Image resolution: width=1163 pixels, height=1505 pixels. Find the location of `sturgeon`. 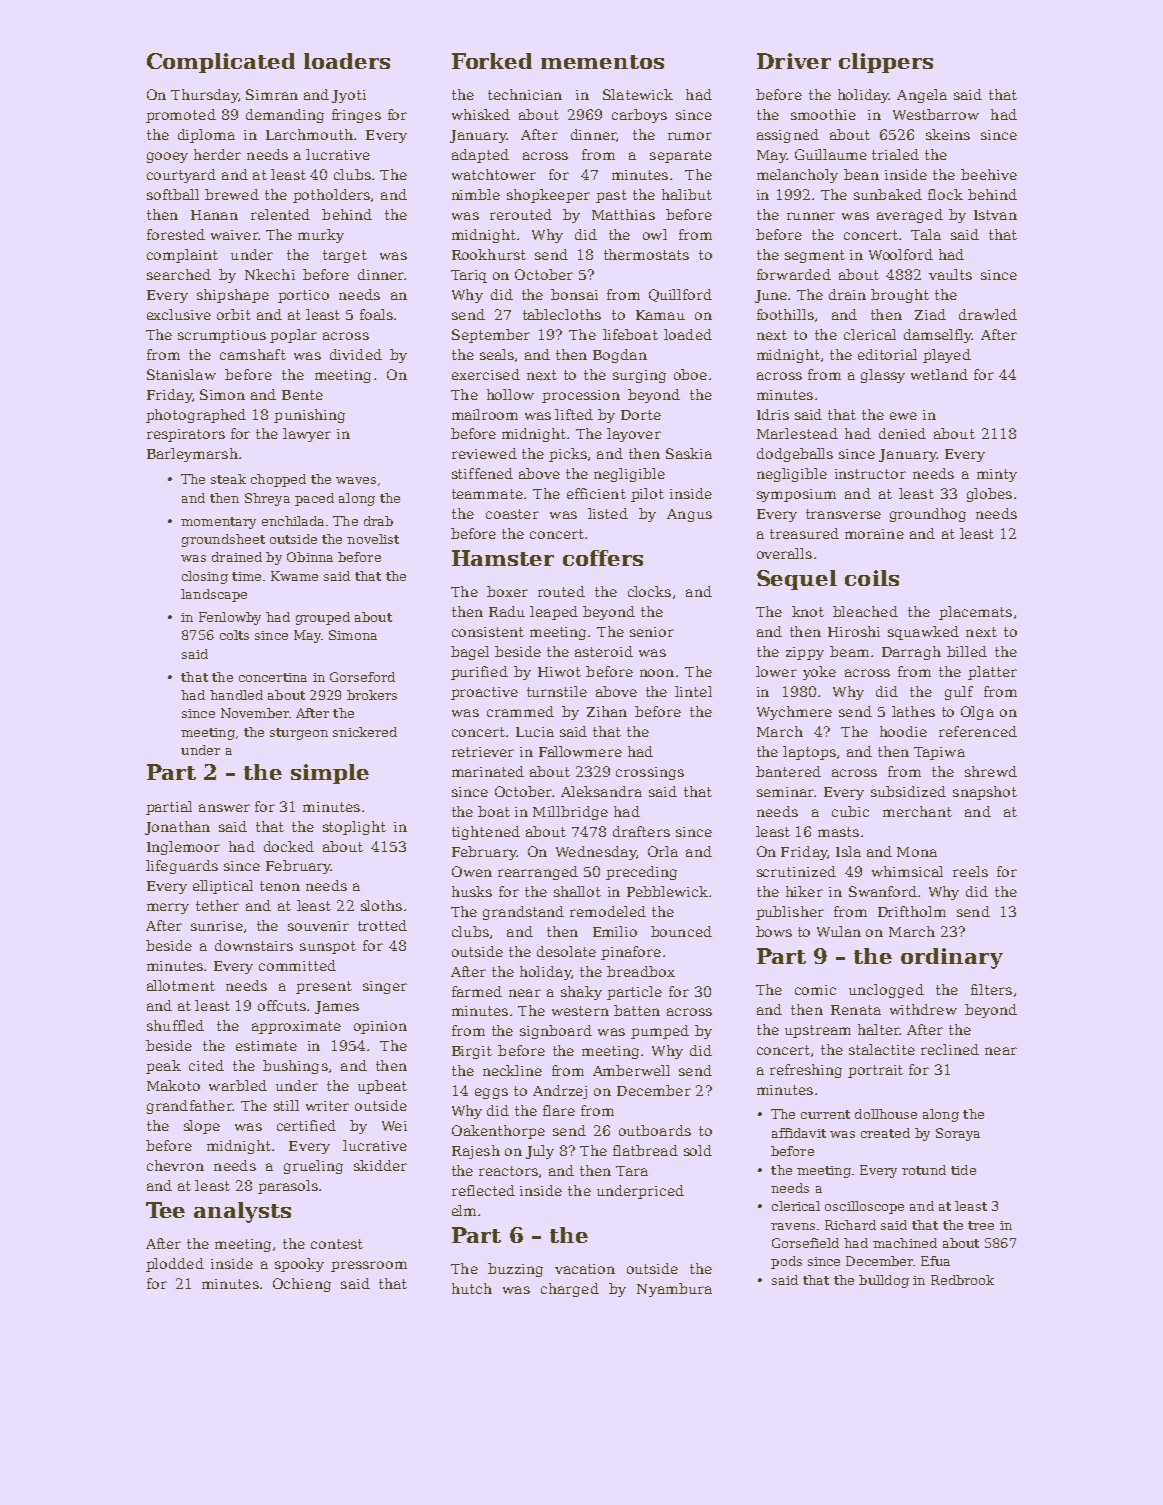

sturgeon is located at coordinates (299, 734).
